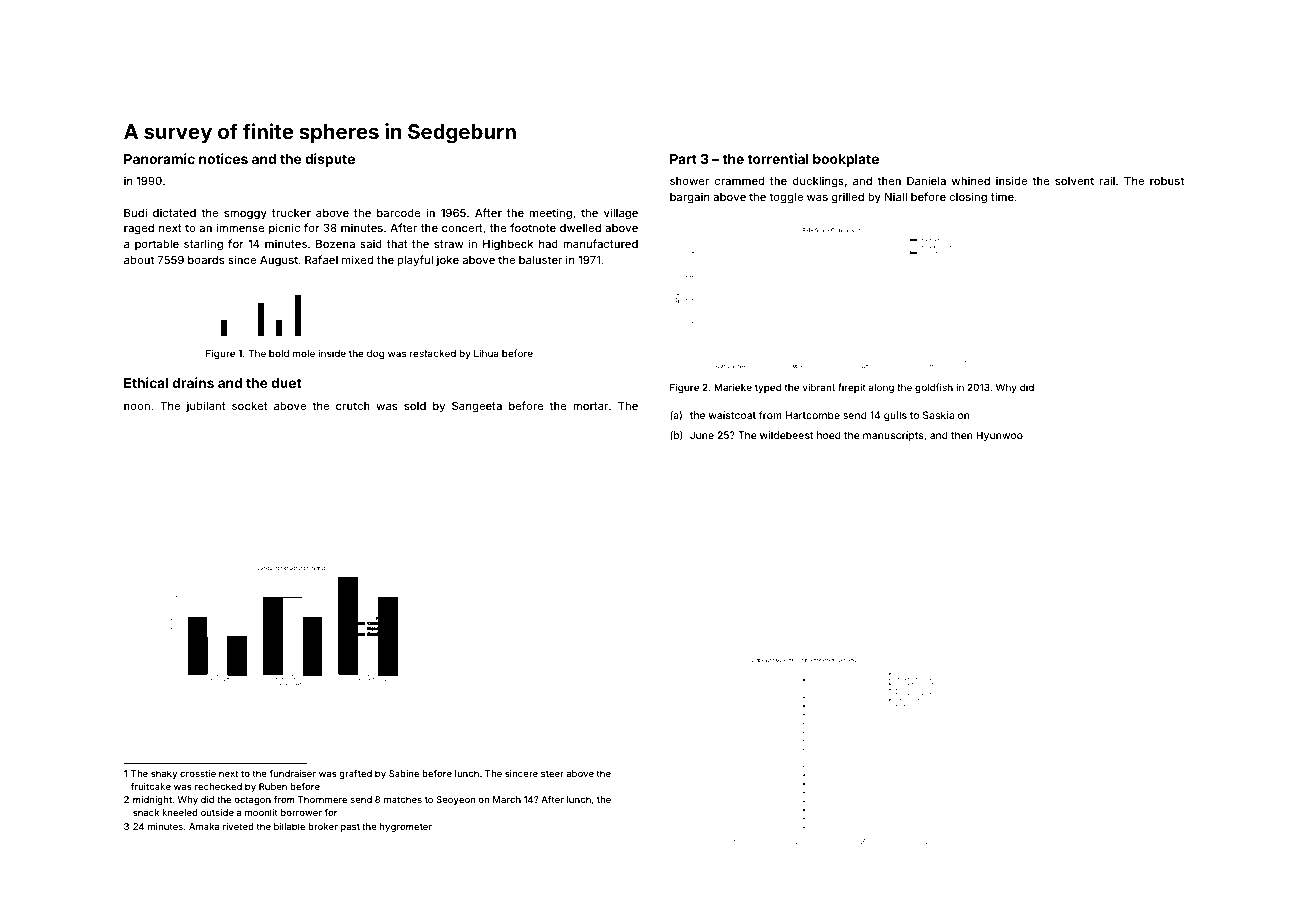 This page has width=1308, height=924. What do you see at coordinates (433, 353) in the page?
I see `restacked` at bounding box center [433, 353].
